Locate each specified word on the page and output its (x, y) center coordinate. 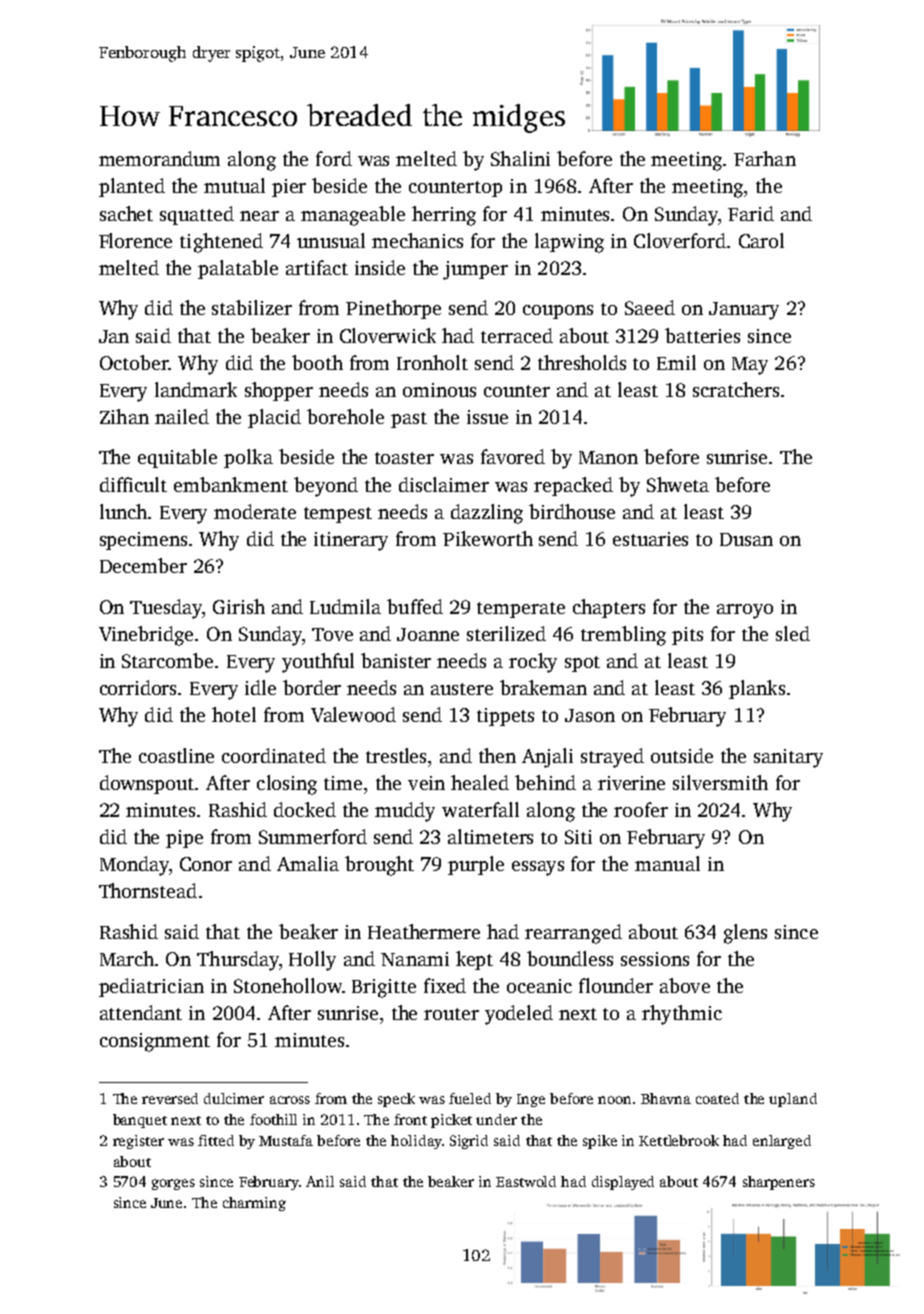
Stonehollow (288, 985)
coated (717, 1098)
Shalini (520, 158)
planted (132, 187)
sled (793, 633)
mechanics (417, 240)
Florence (135, 240)
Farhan (765, 158)
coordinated (274, 755)
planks (757, 689)
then (497, 755)
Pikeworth (488, 538)
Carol (761, 240)
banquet (140, 1121)
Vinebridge (146, 636)
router (451, 1014)
